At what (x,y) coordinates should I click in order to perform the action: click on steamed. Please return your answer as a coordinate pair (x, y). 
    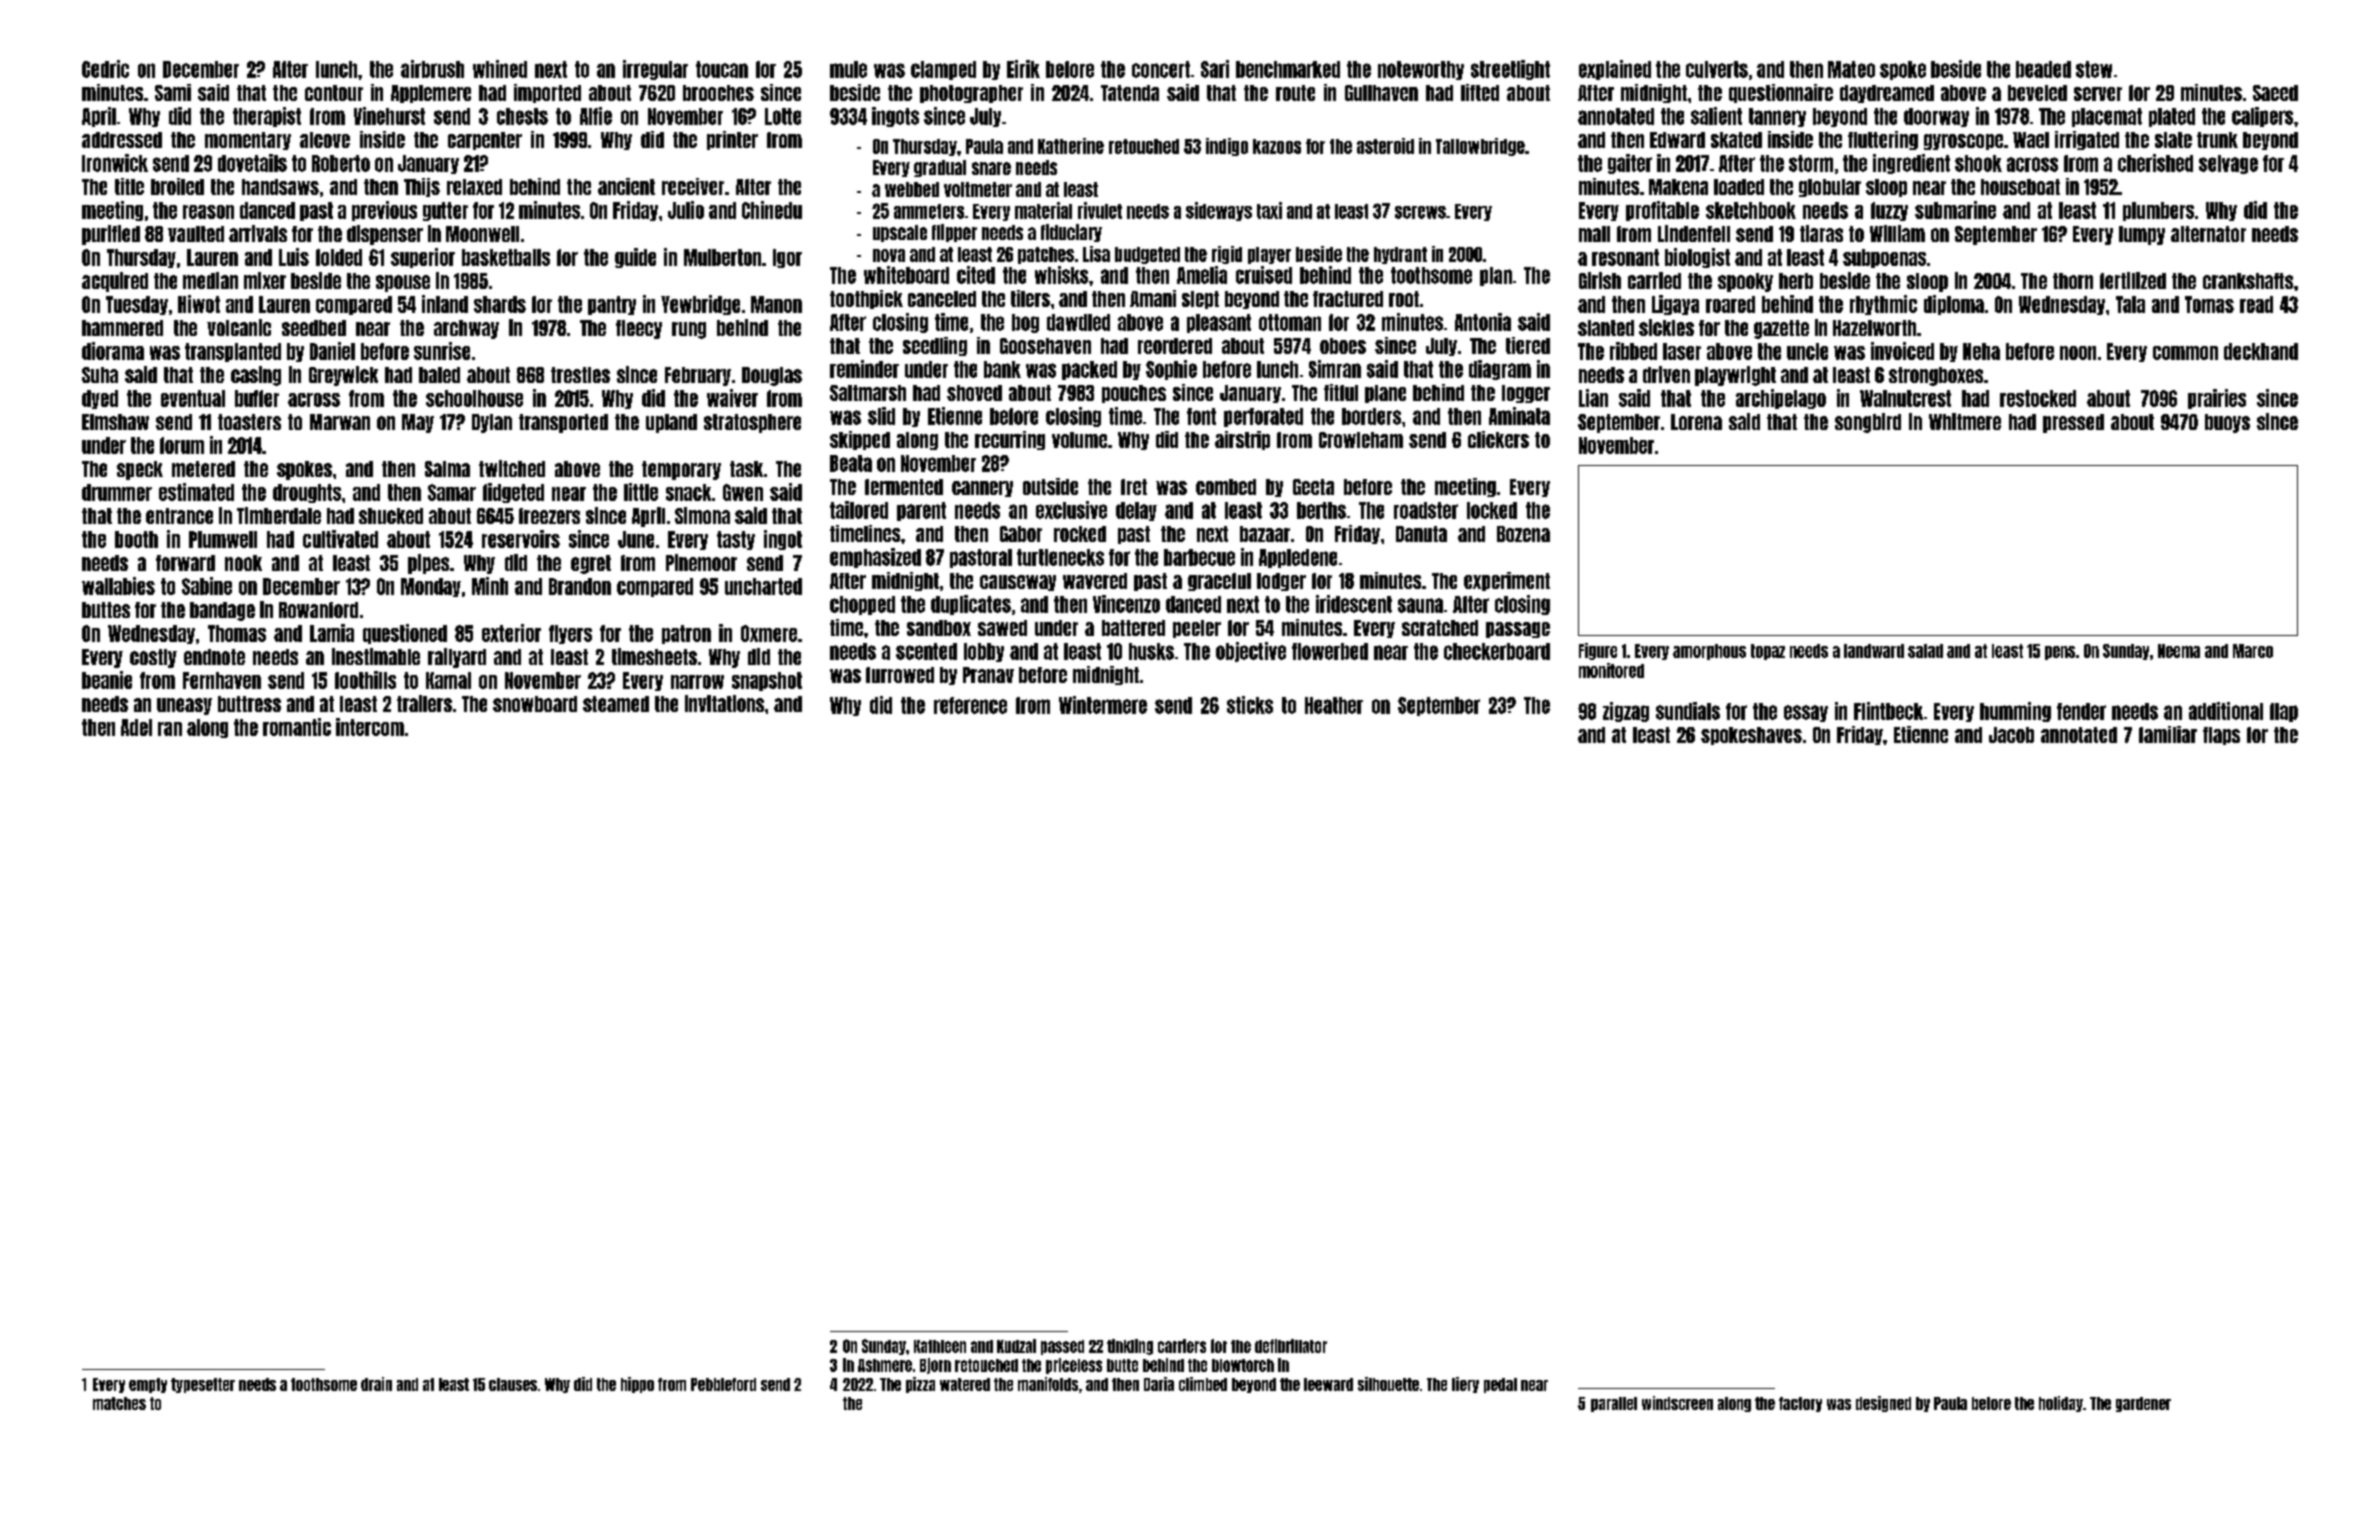
    Looking at the image, I should click on (616, 704).
